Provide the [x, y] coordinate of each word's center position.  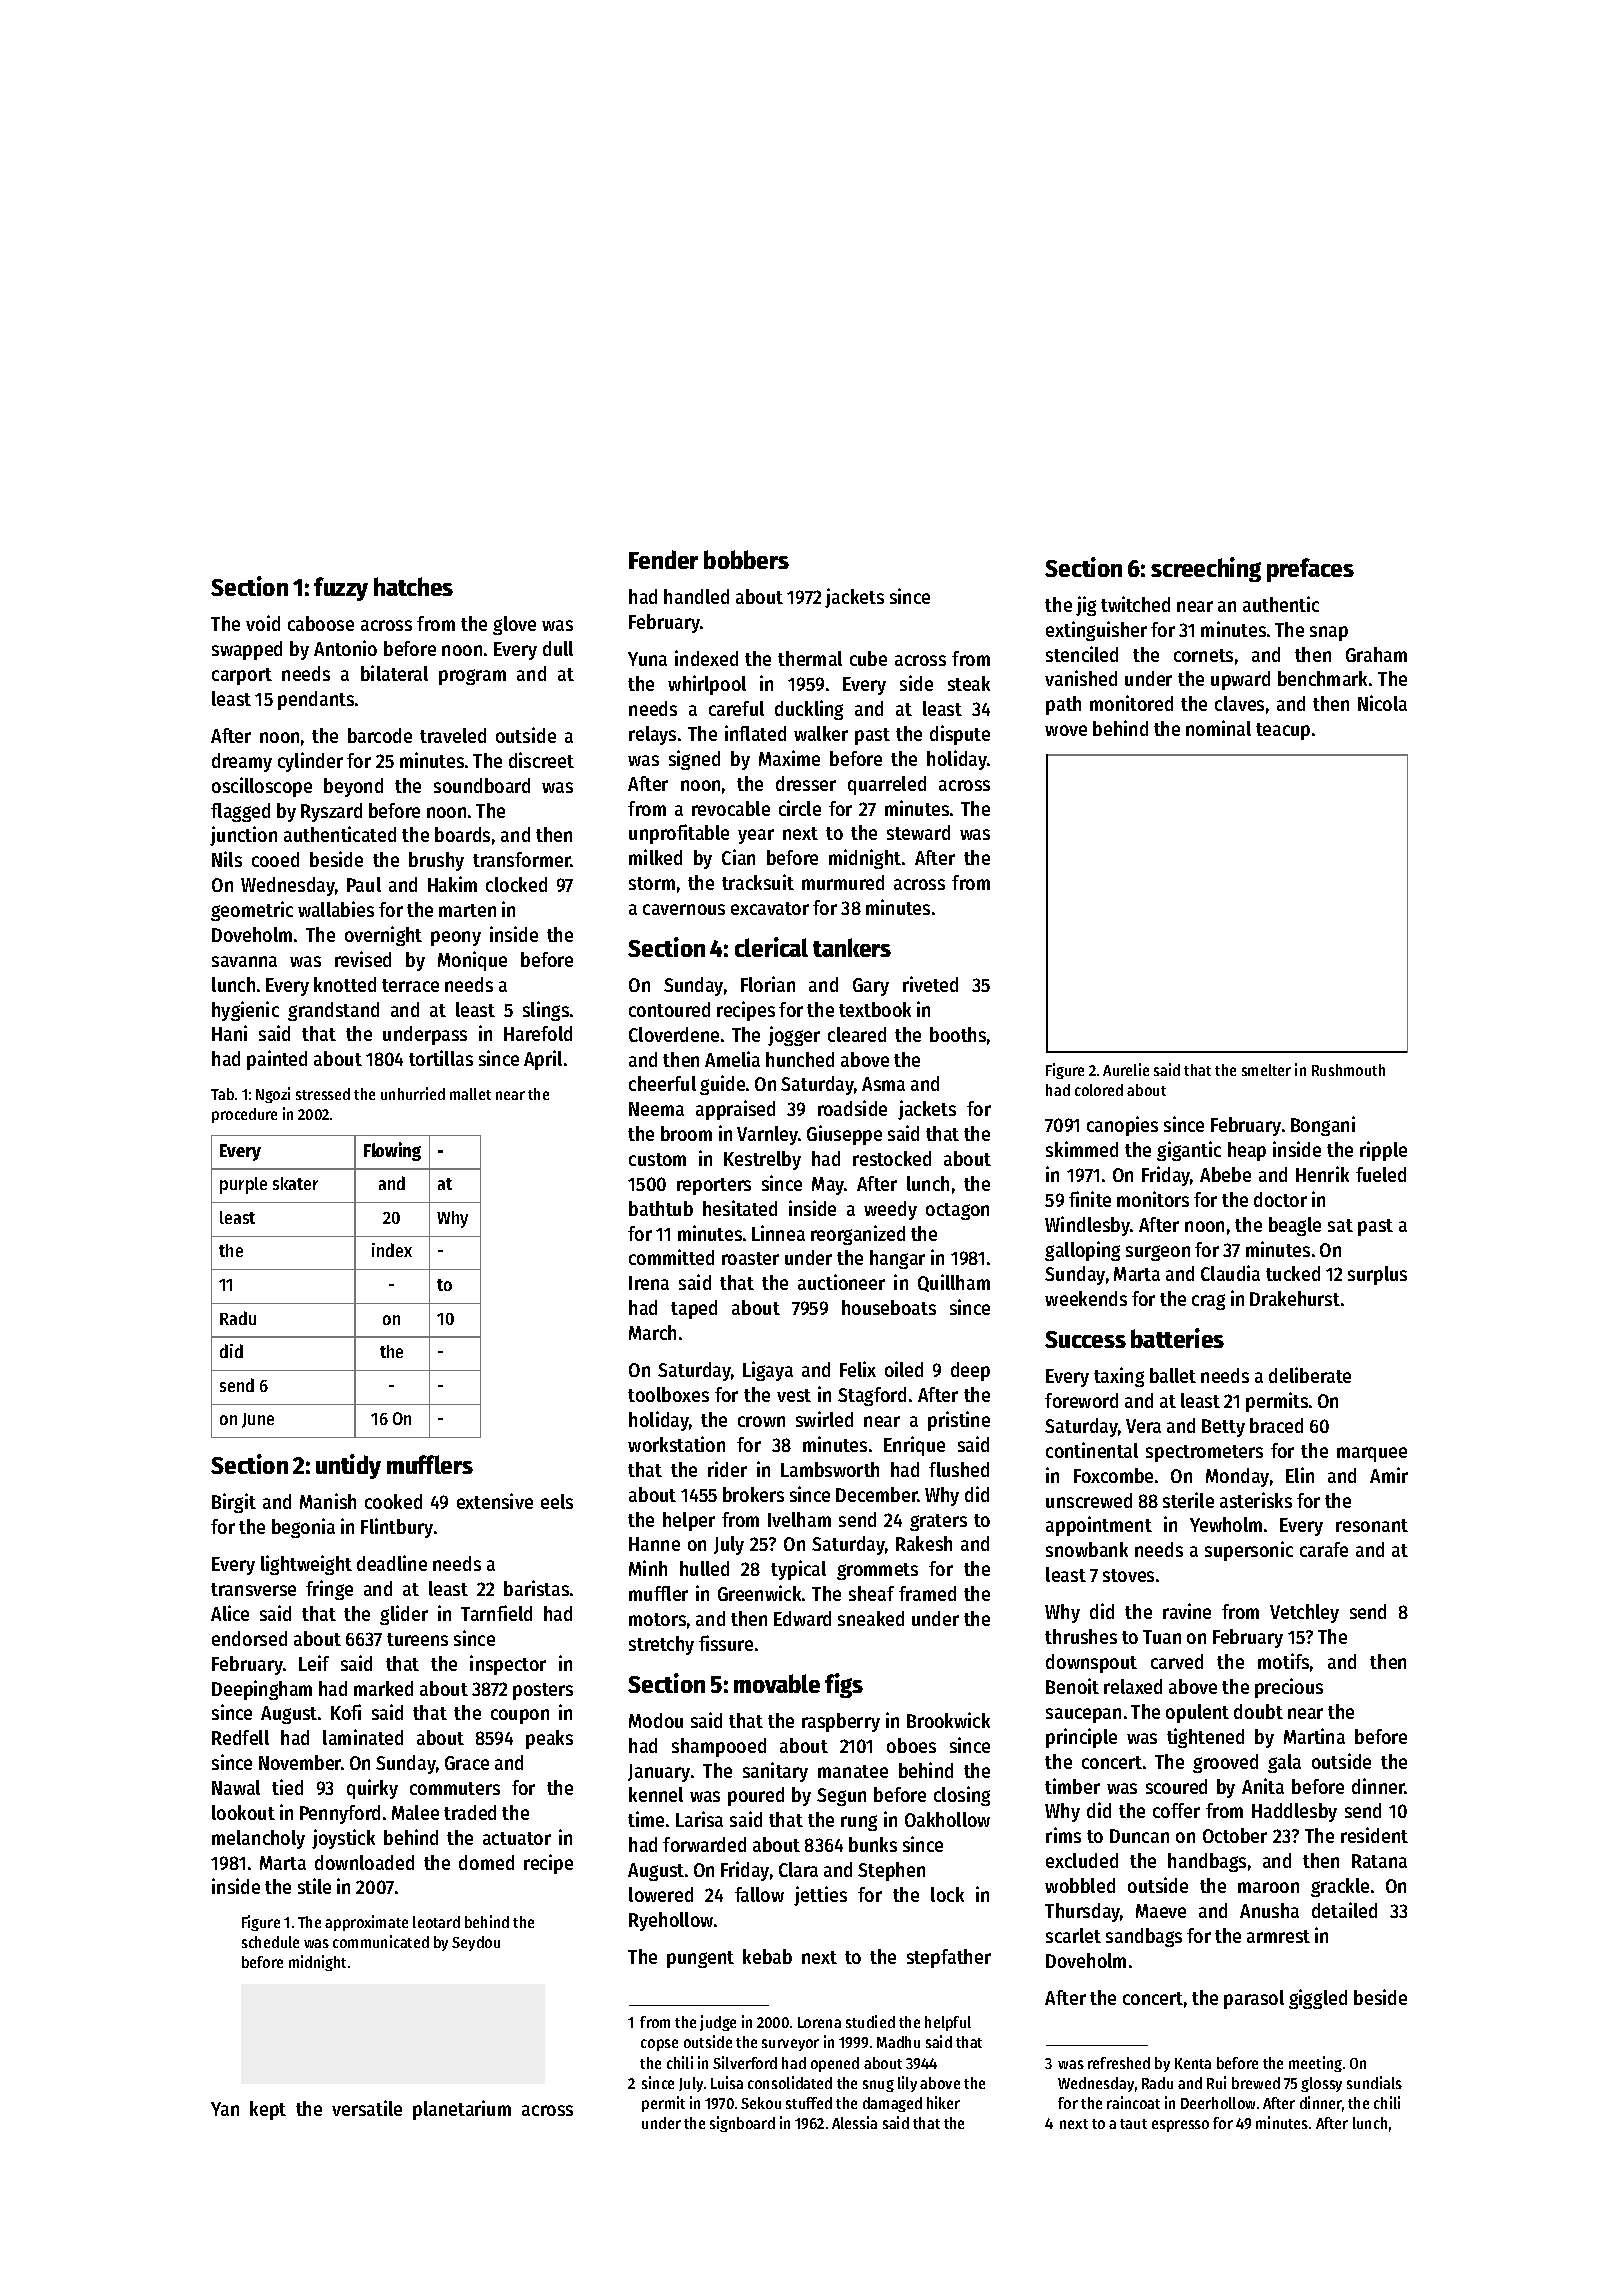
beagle [1295, 1226]
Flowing [392, 1151]
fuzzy [341, 589]
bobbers [746, 559]
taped [694, 1309]
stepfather [949, 1958]
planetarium [462, 2110]
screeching [1206, 569]
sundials [1374, 2082]
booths [958, 1034]
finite [1090, 1199]
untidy [348, 1466]
